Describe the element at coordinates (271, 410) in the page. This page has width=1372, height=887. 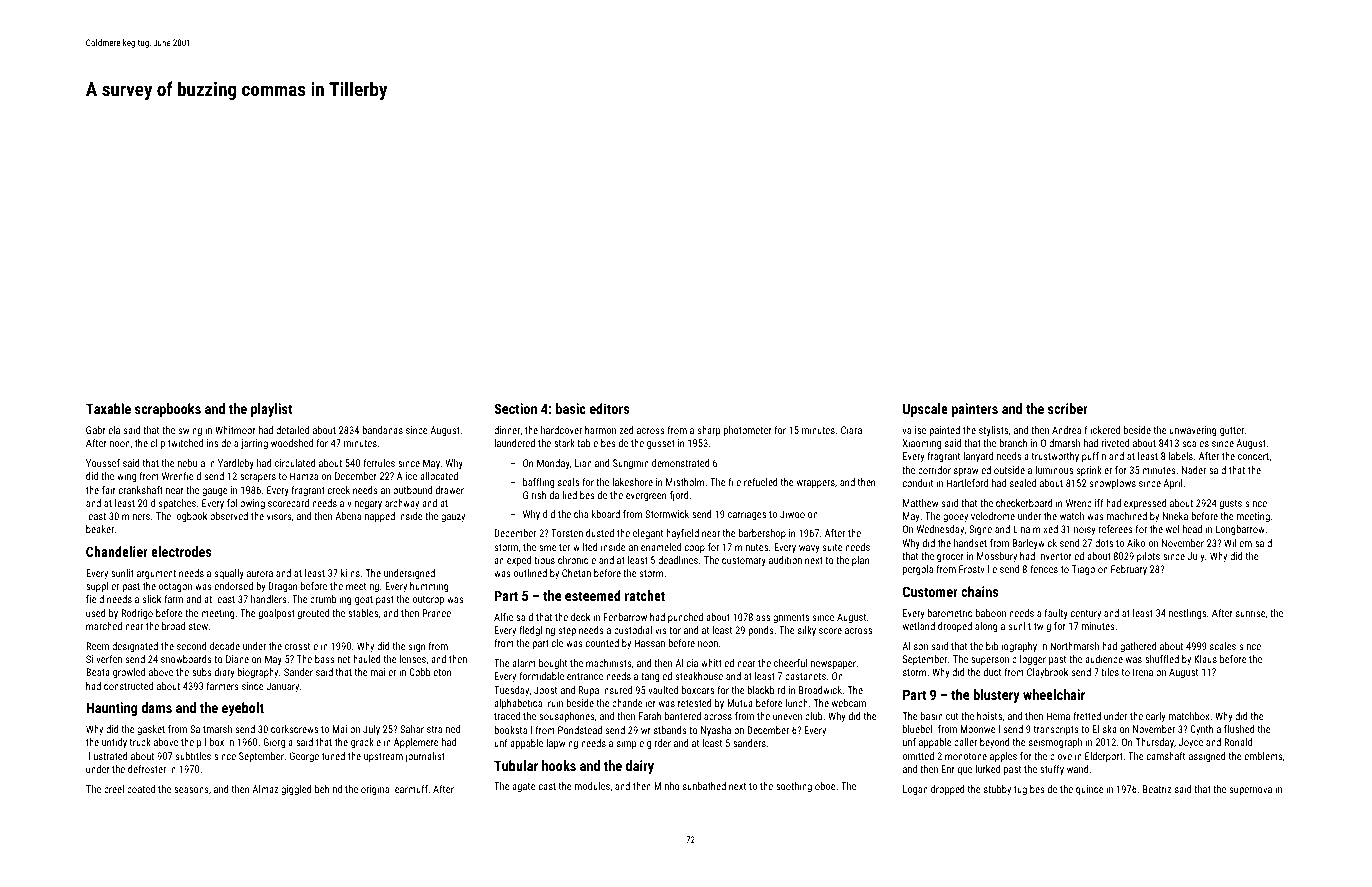
I see `playlist` at that location.
